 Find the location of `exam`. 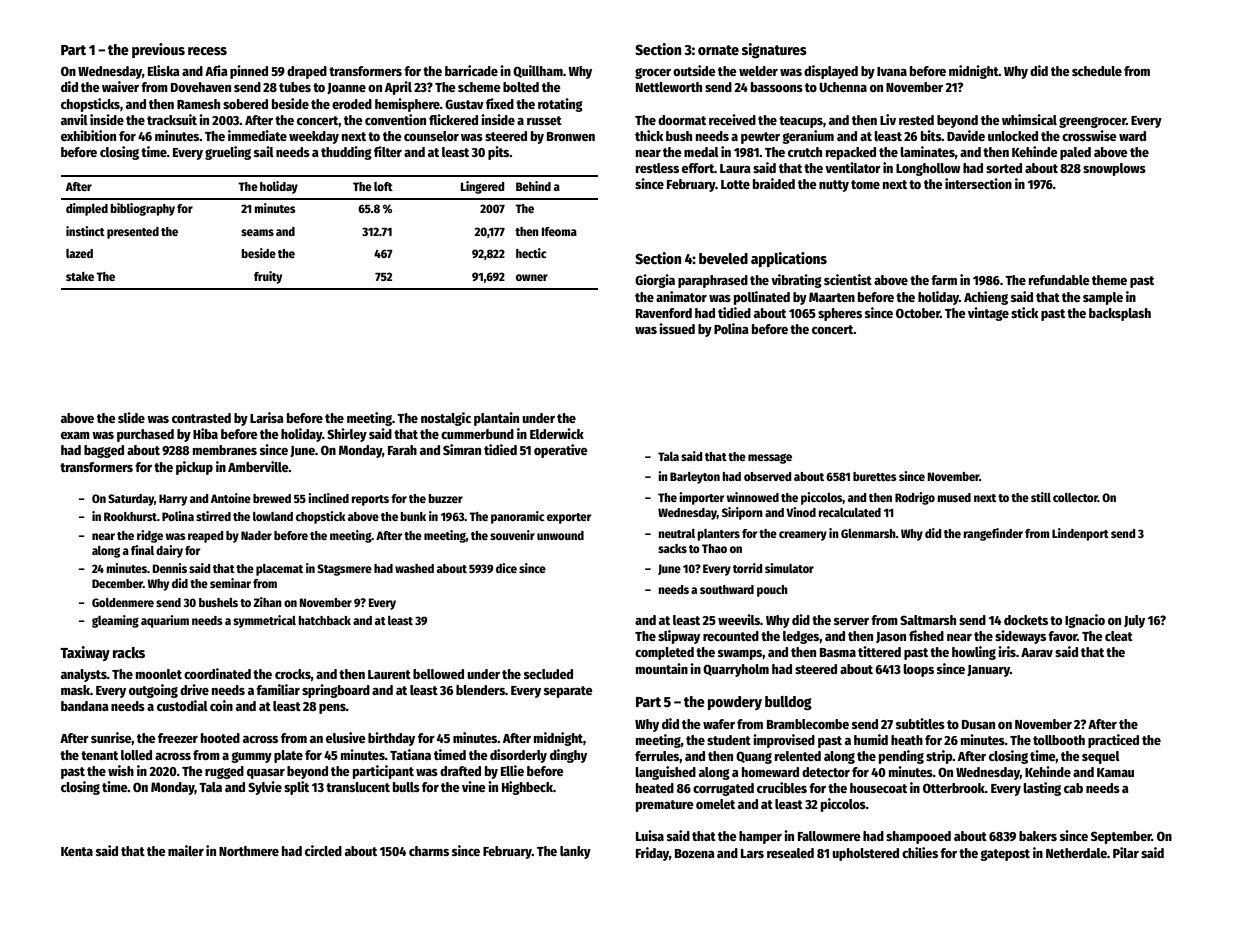

exam is located at coordinates (75, 435).
